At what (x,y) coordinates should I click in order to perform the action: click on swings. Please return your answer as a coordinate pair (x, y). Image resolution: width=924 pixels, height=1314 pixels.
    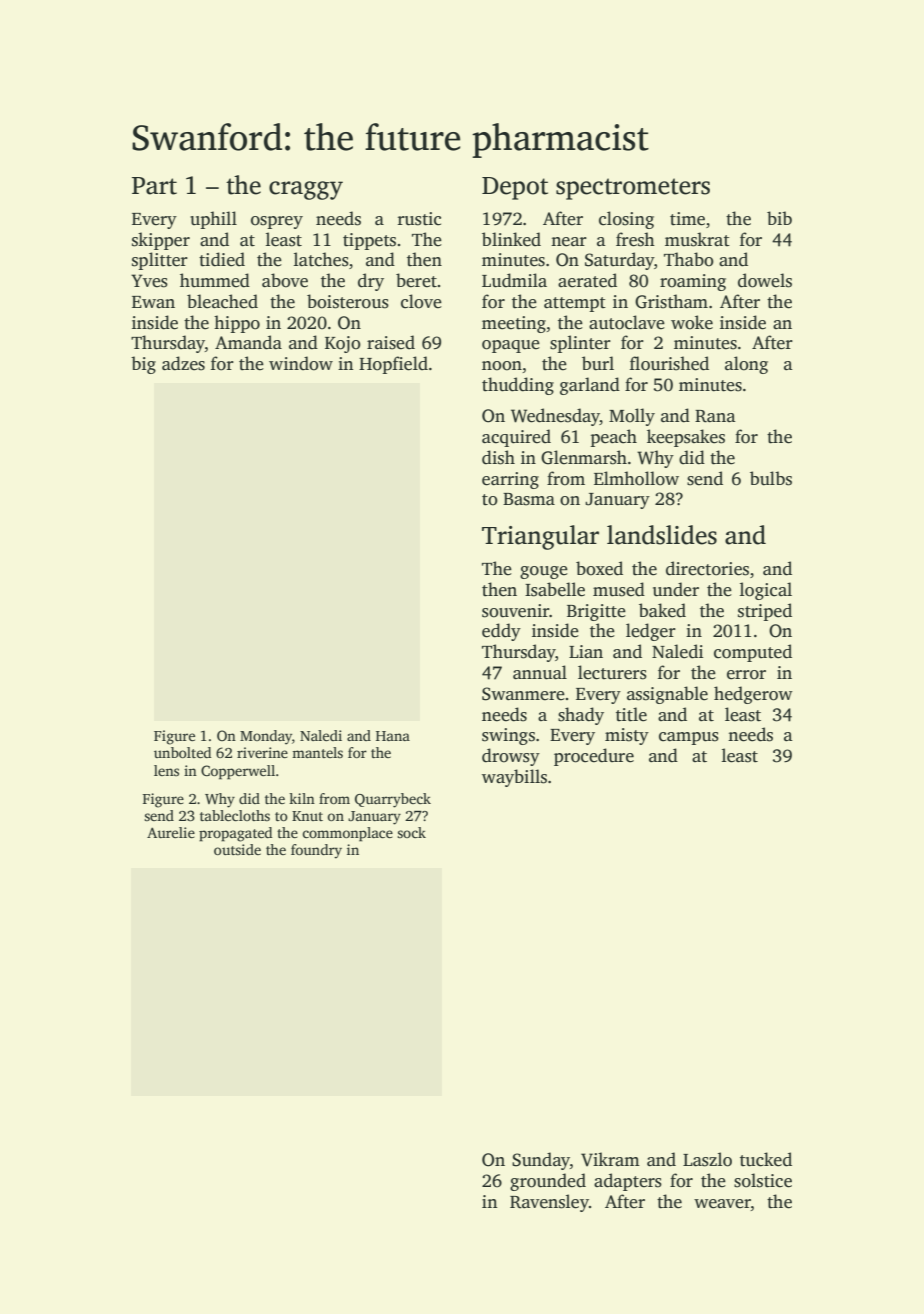
    Looking at the image, I should click on (508, 736).
